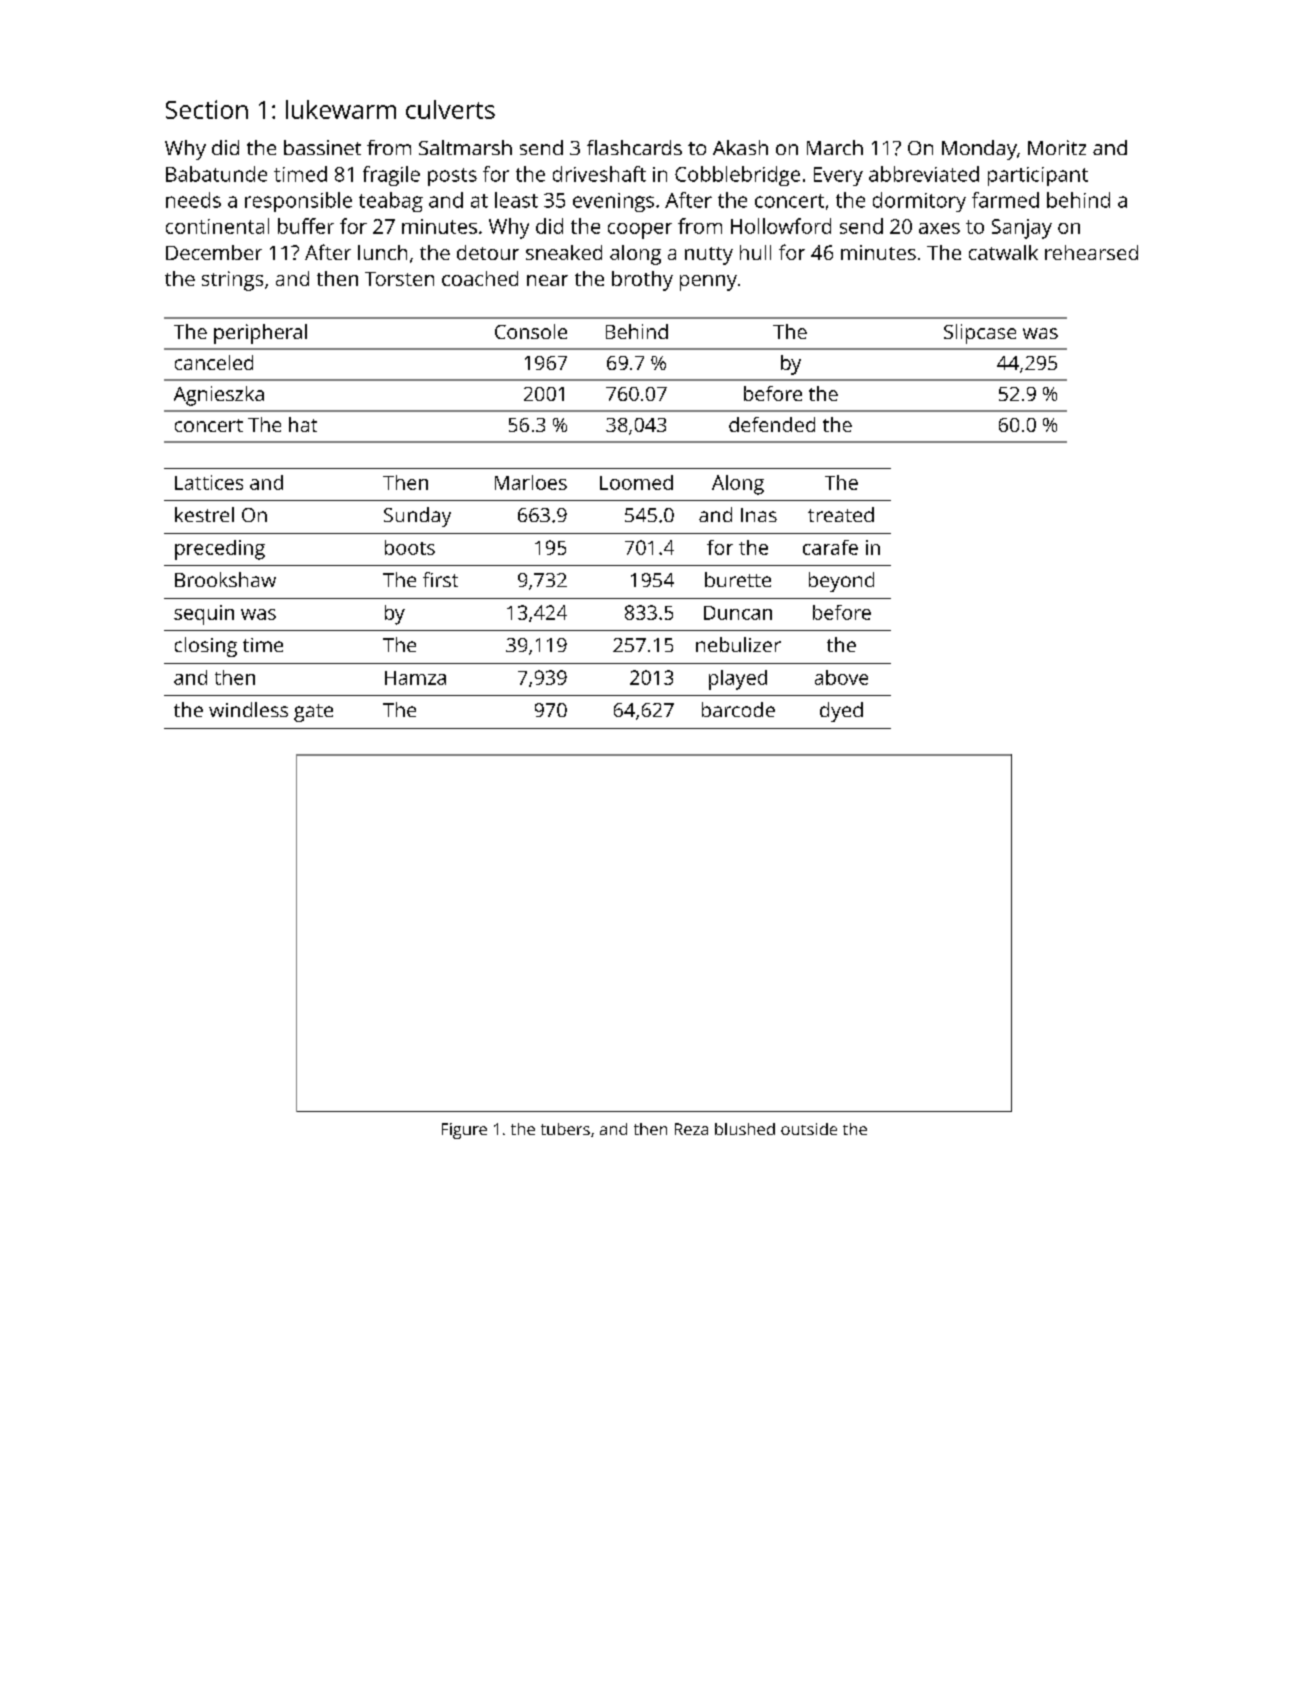 The height and width of the screenshot is (1692, 1308). I want to click on Console, so click(531, 331).
